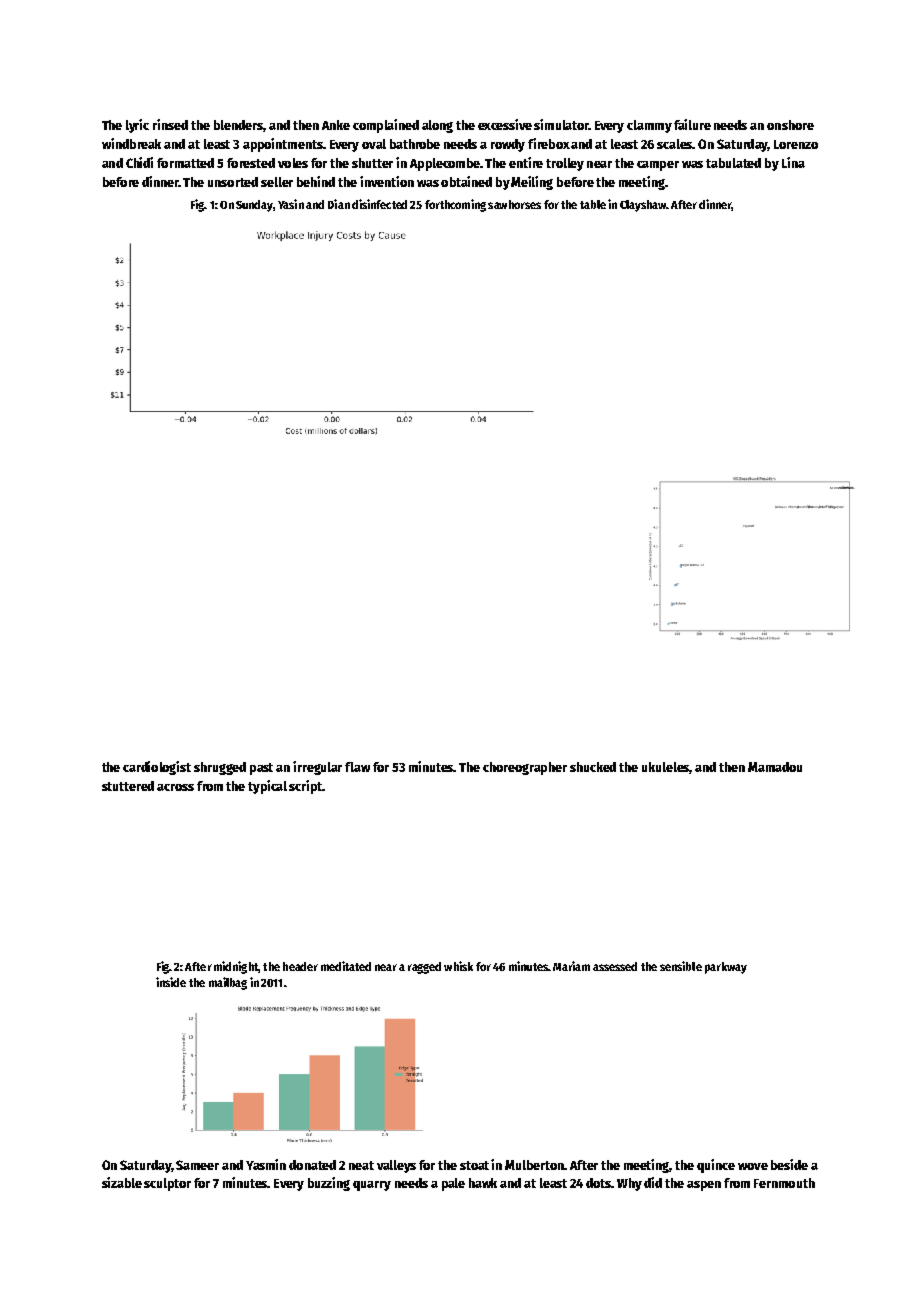  Describe the element at coordinates (534, 1165) in the screenshot. I see `Mulberton` at that location.
